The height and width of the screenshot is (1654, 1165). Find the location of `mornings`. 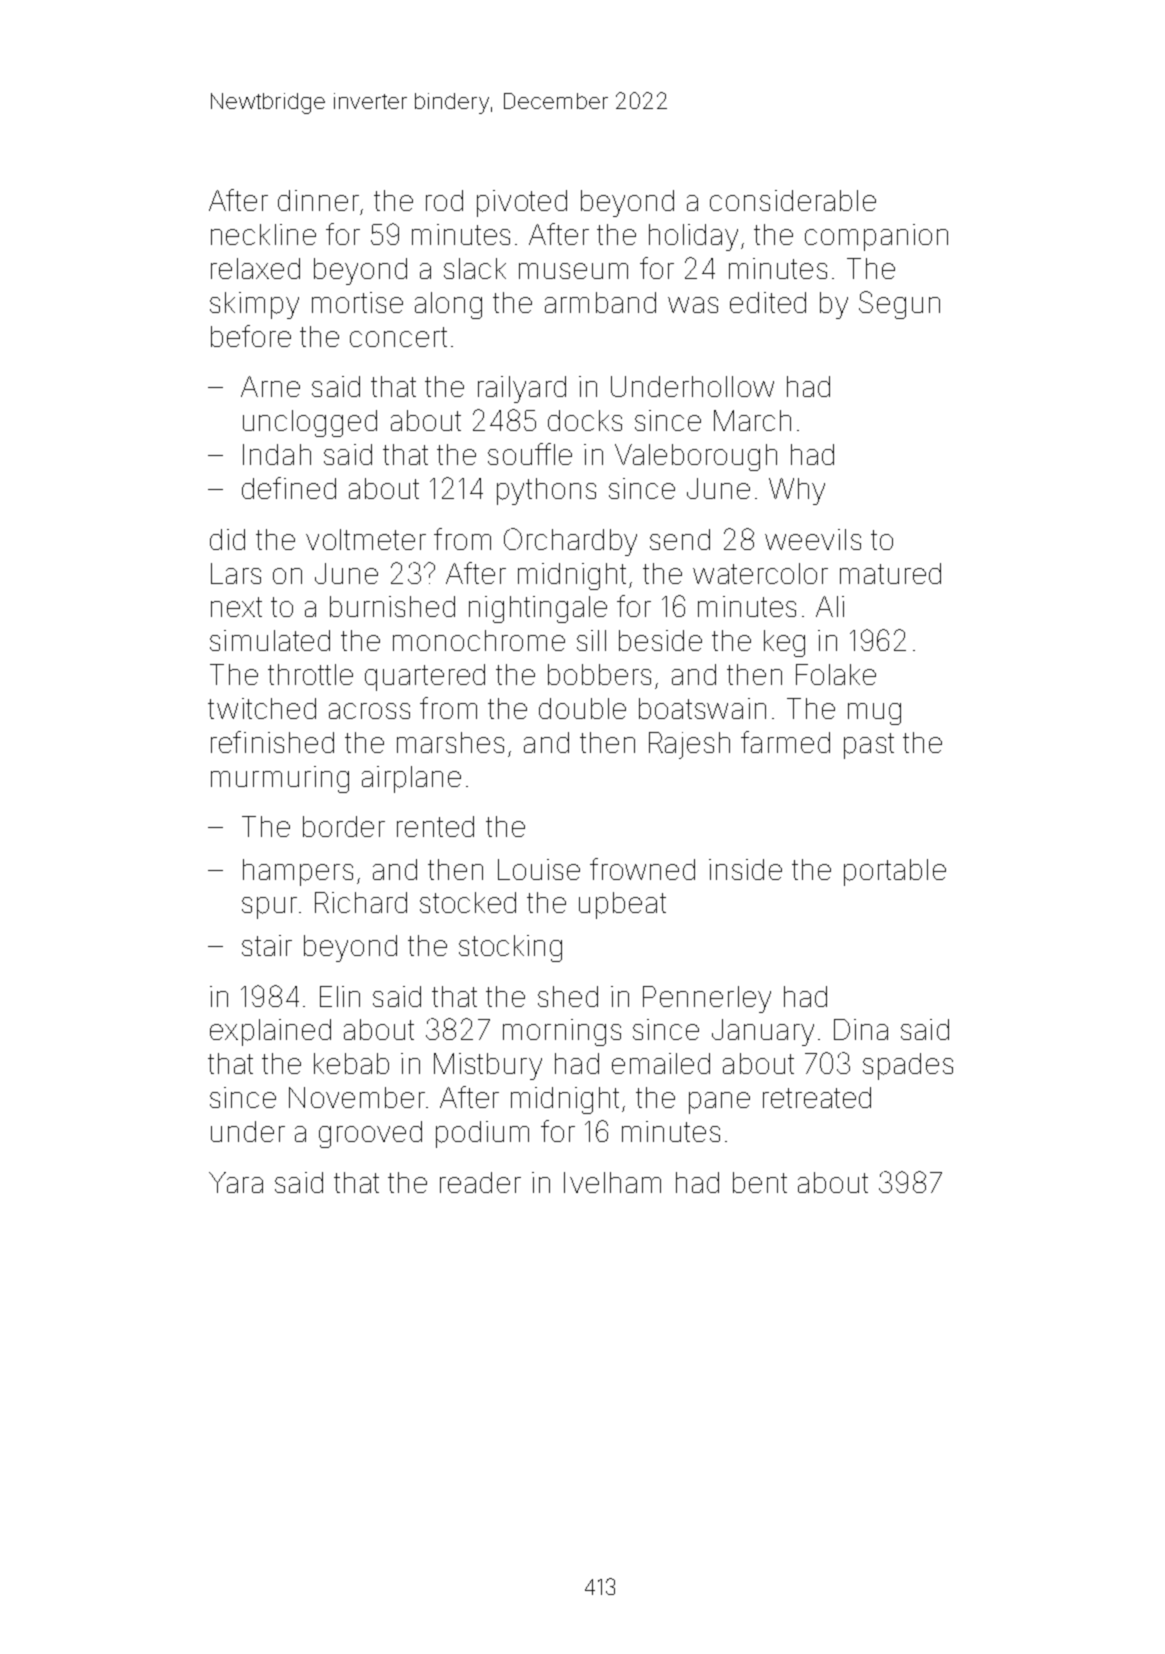

mornings is located at coordinates (562, 1032).
